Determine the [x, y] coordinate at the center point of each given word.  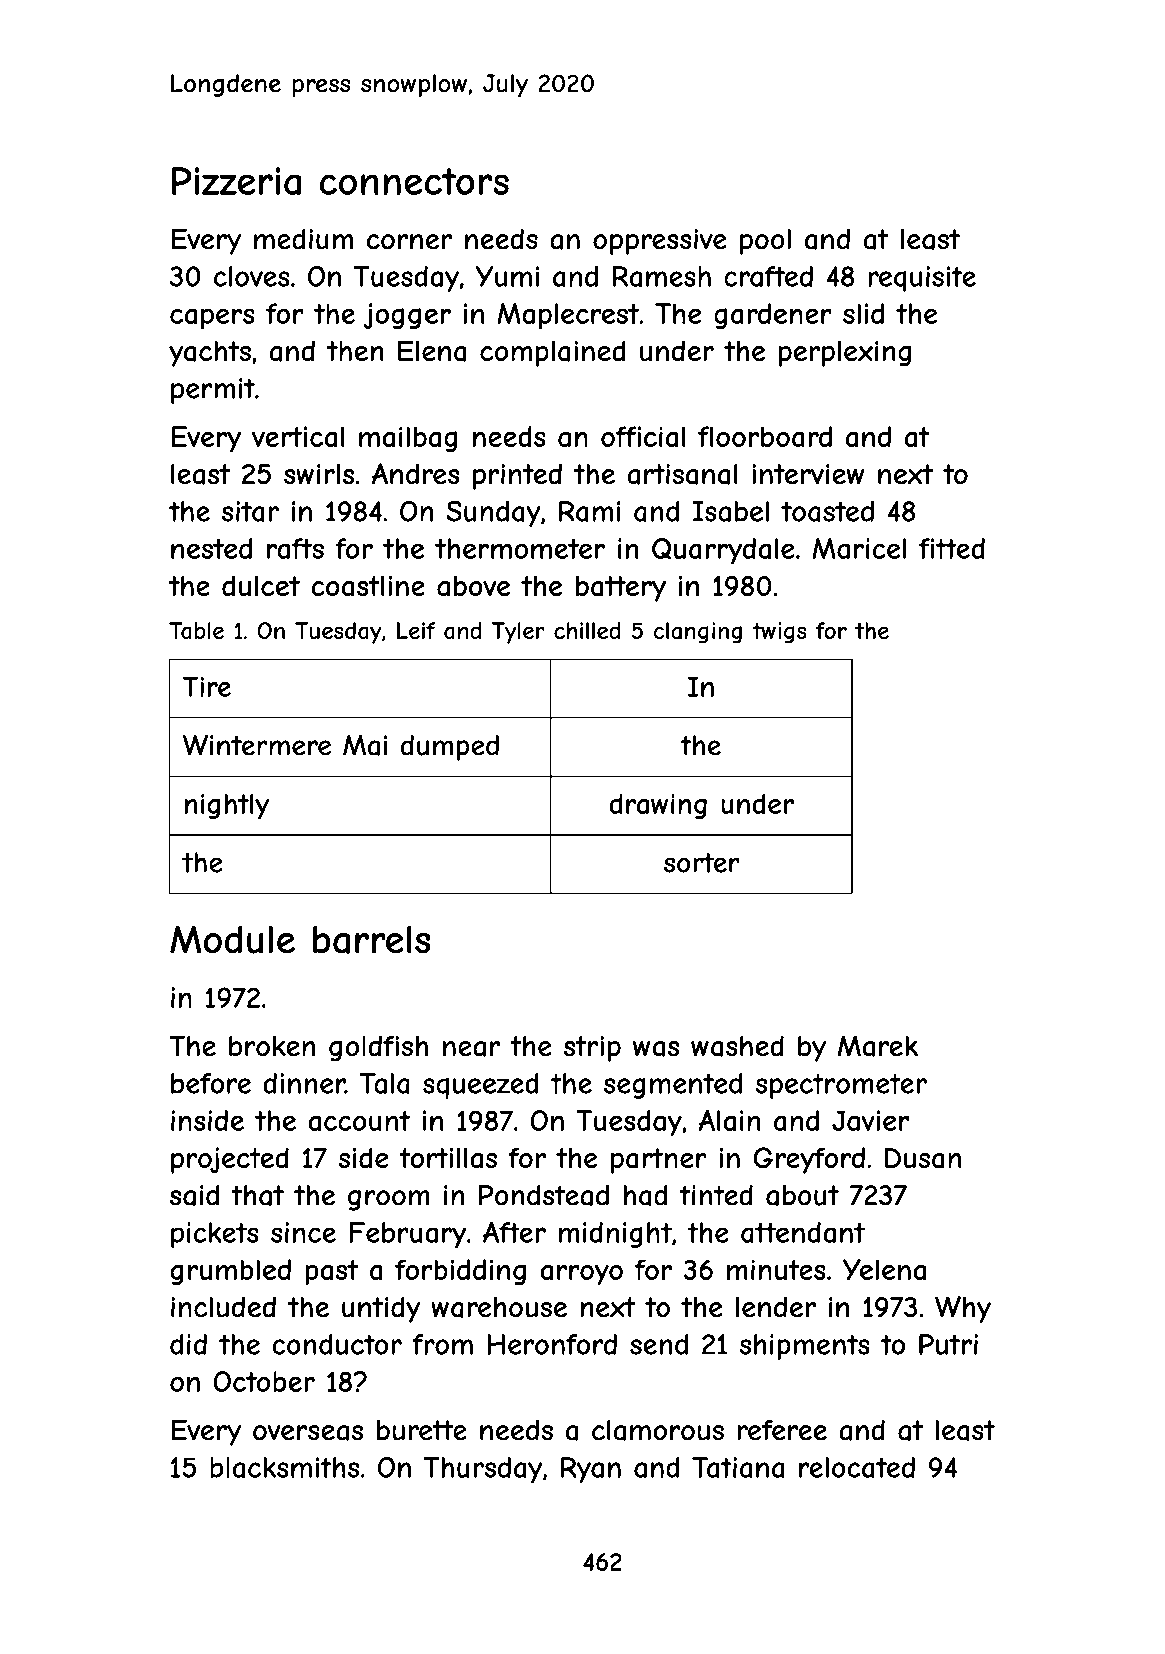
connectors [414, 181]
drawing [658, 806]
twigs [779, 633]
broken [272, 1046]
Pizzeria [236, 181]
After [514, 1232]
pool [765, 242]
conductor [337, 1344]
